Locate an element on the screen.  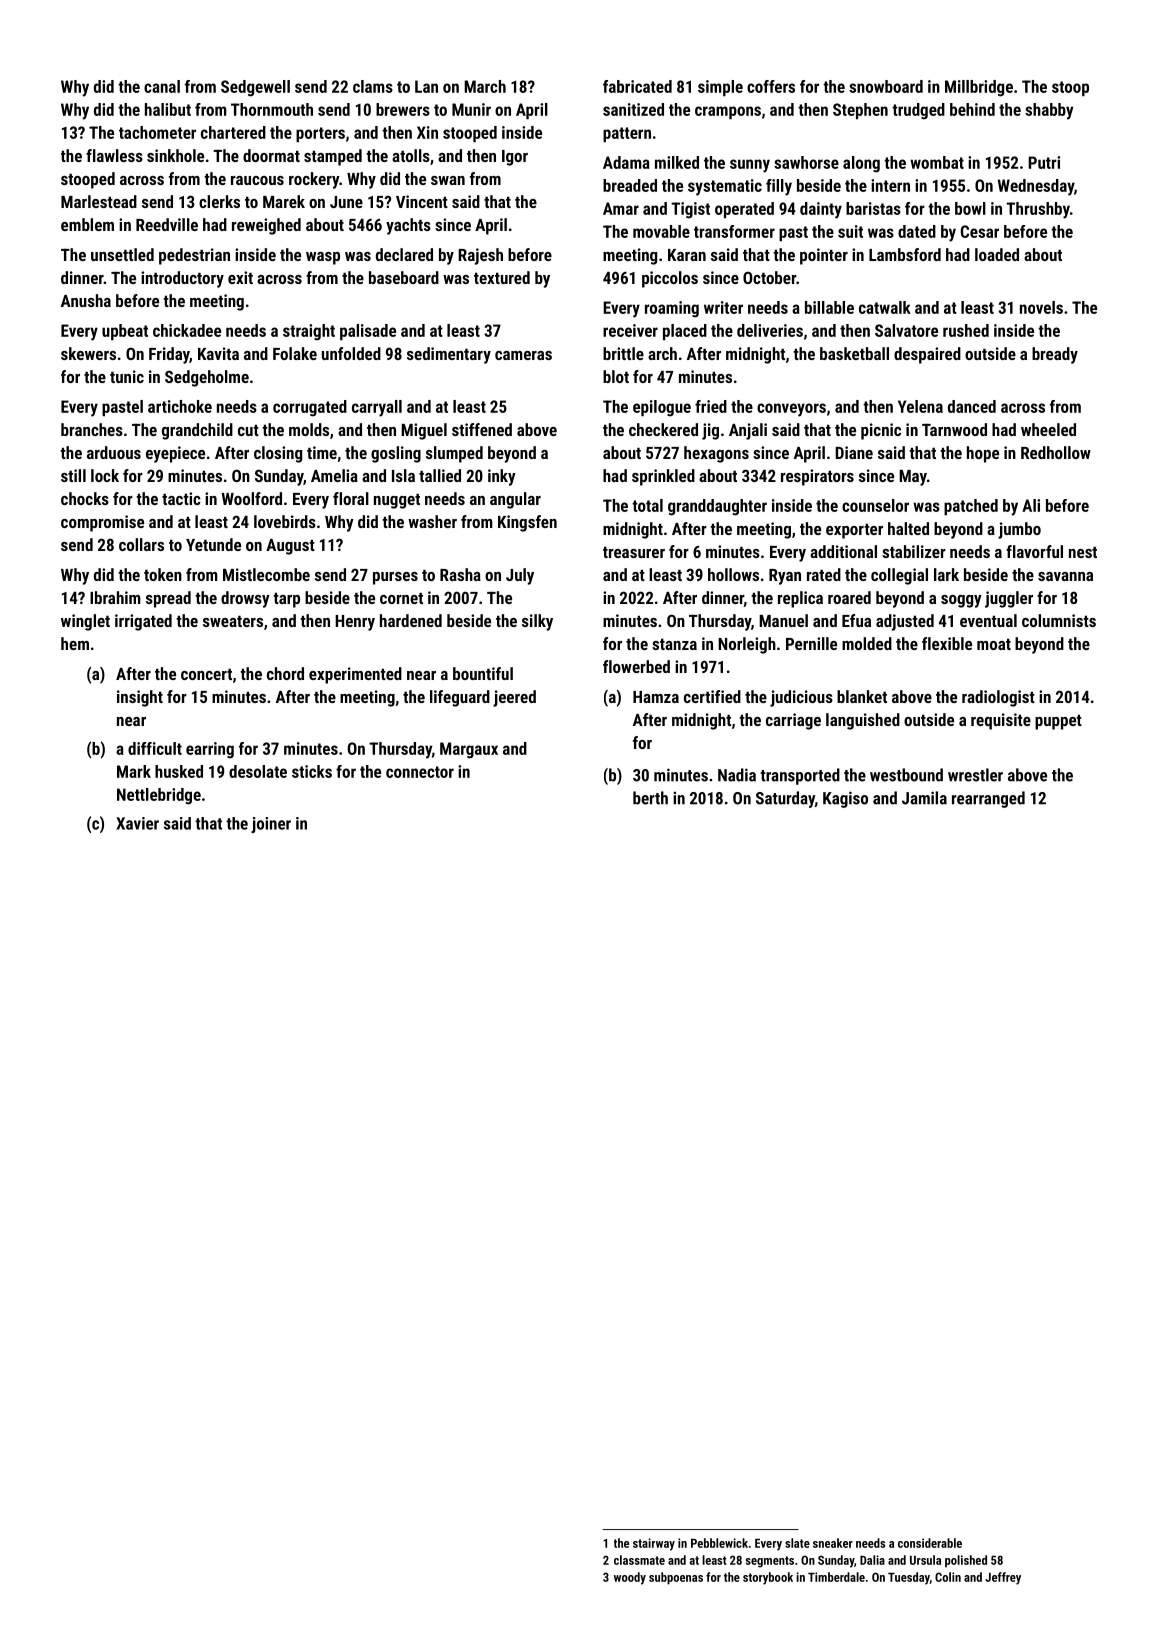
classmate is located at coordinates (639, 1560).
